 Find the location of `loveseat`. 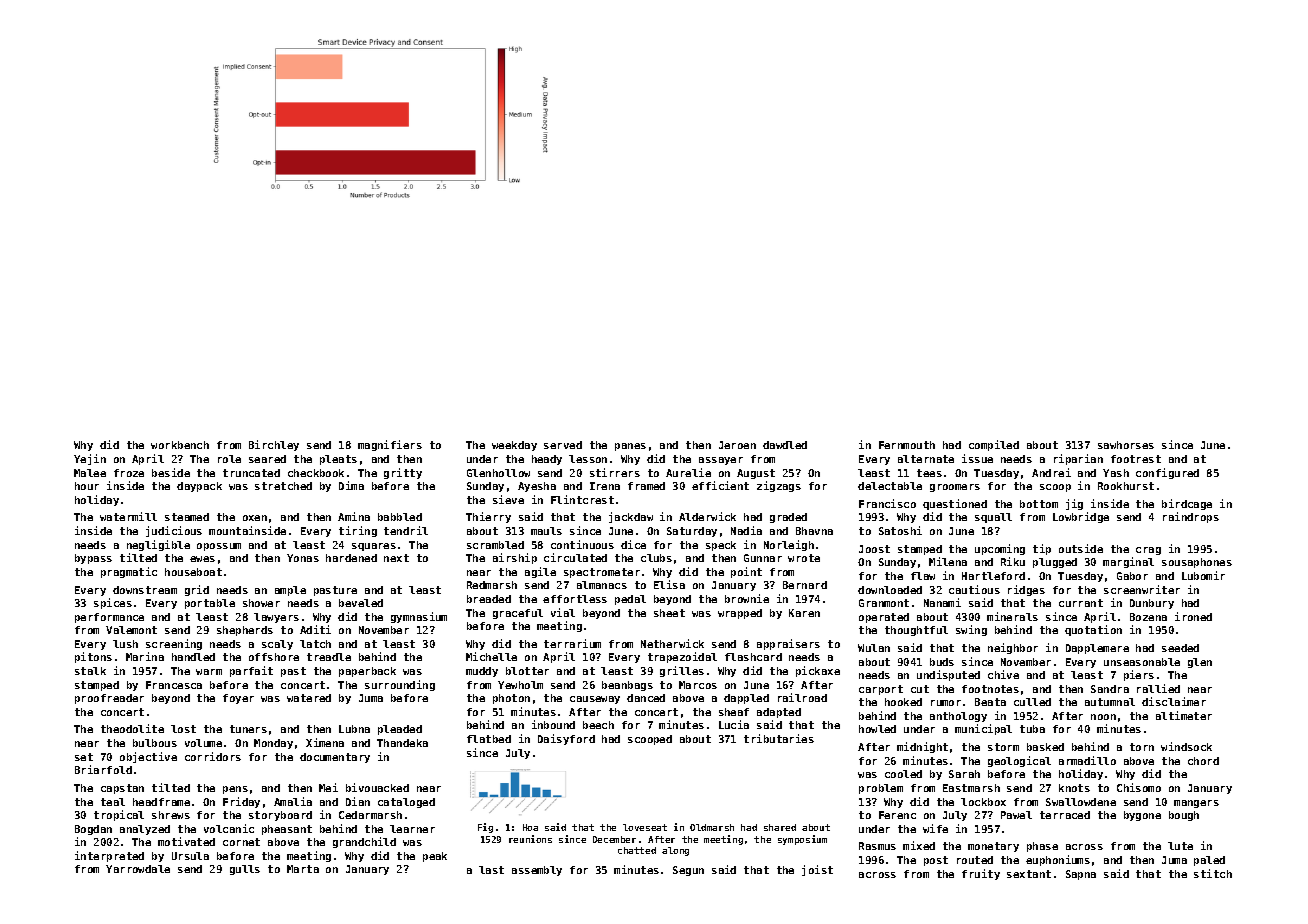

loveseat is located at coordinates (645, 827).
